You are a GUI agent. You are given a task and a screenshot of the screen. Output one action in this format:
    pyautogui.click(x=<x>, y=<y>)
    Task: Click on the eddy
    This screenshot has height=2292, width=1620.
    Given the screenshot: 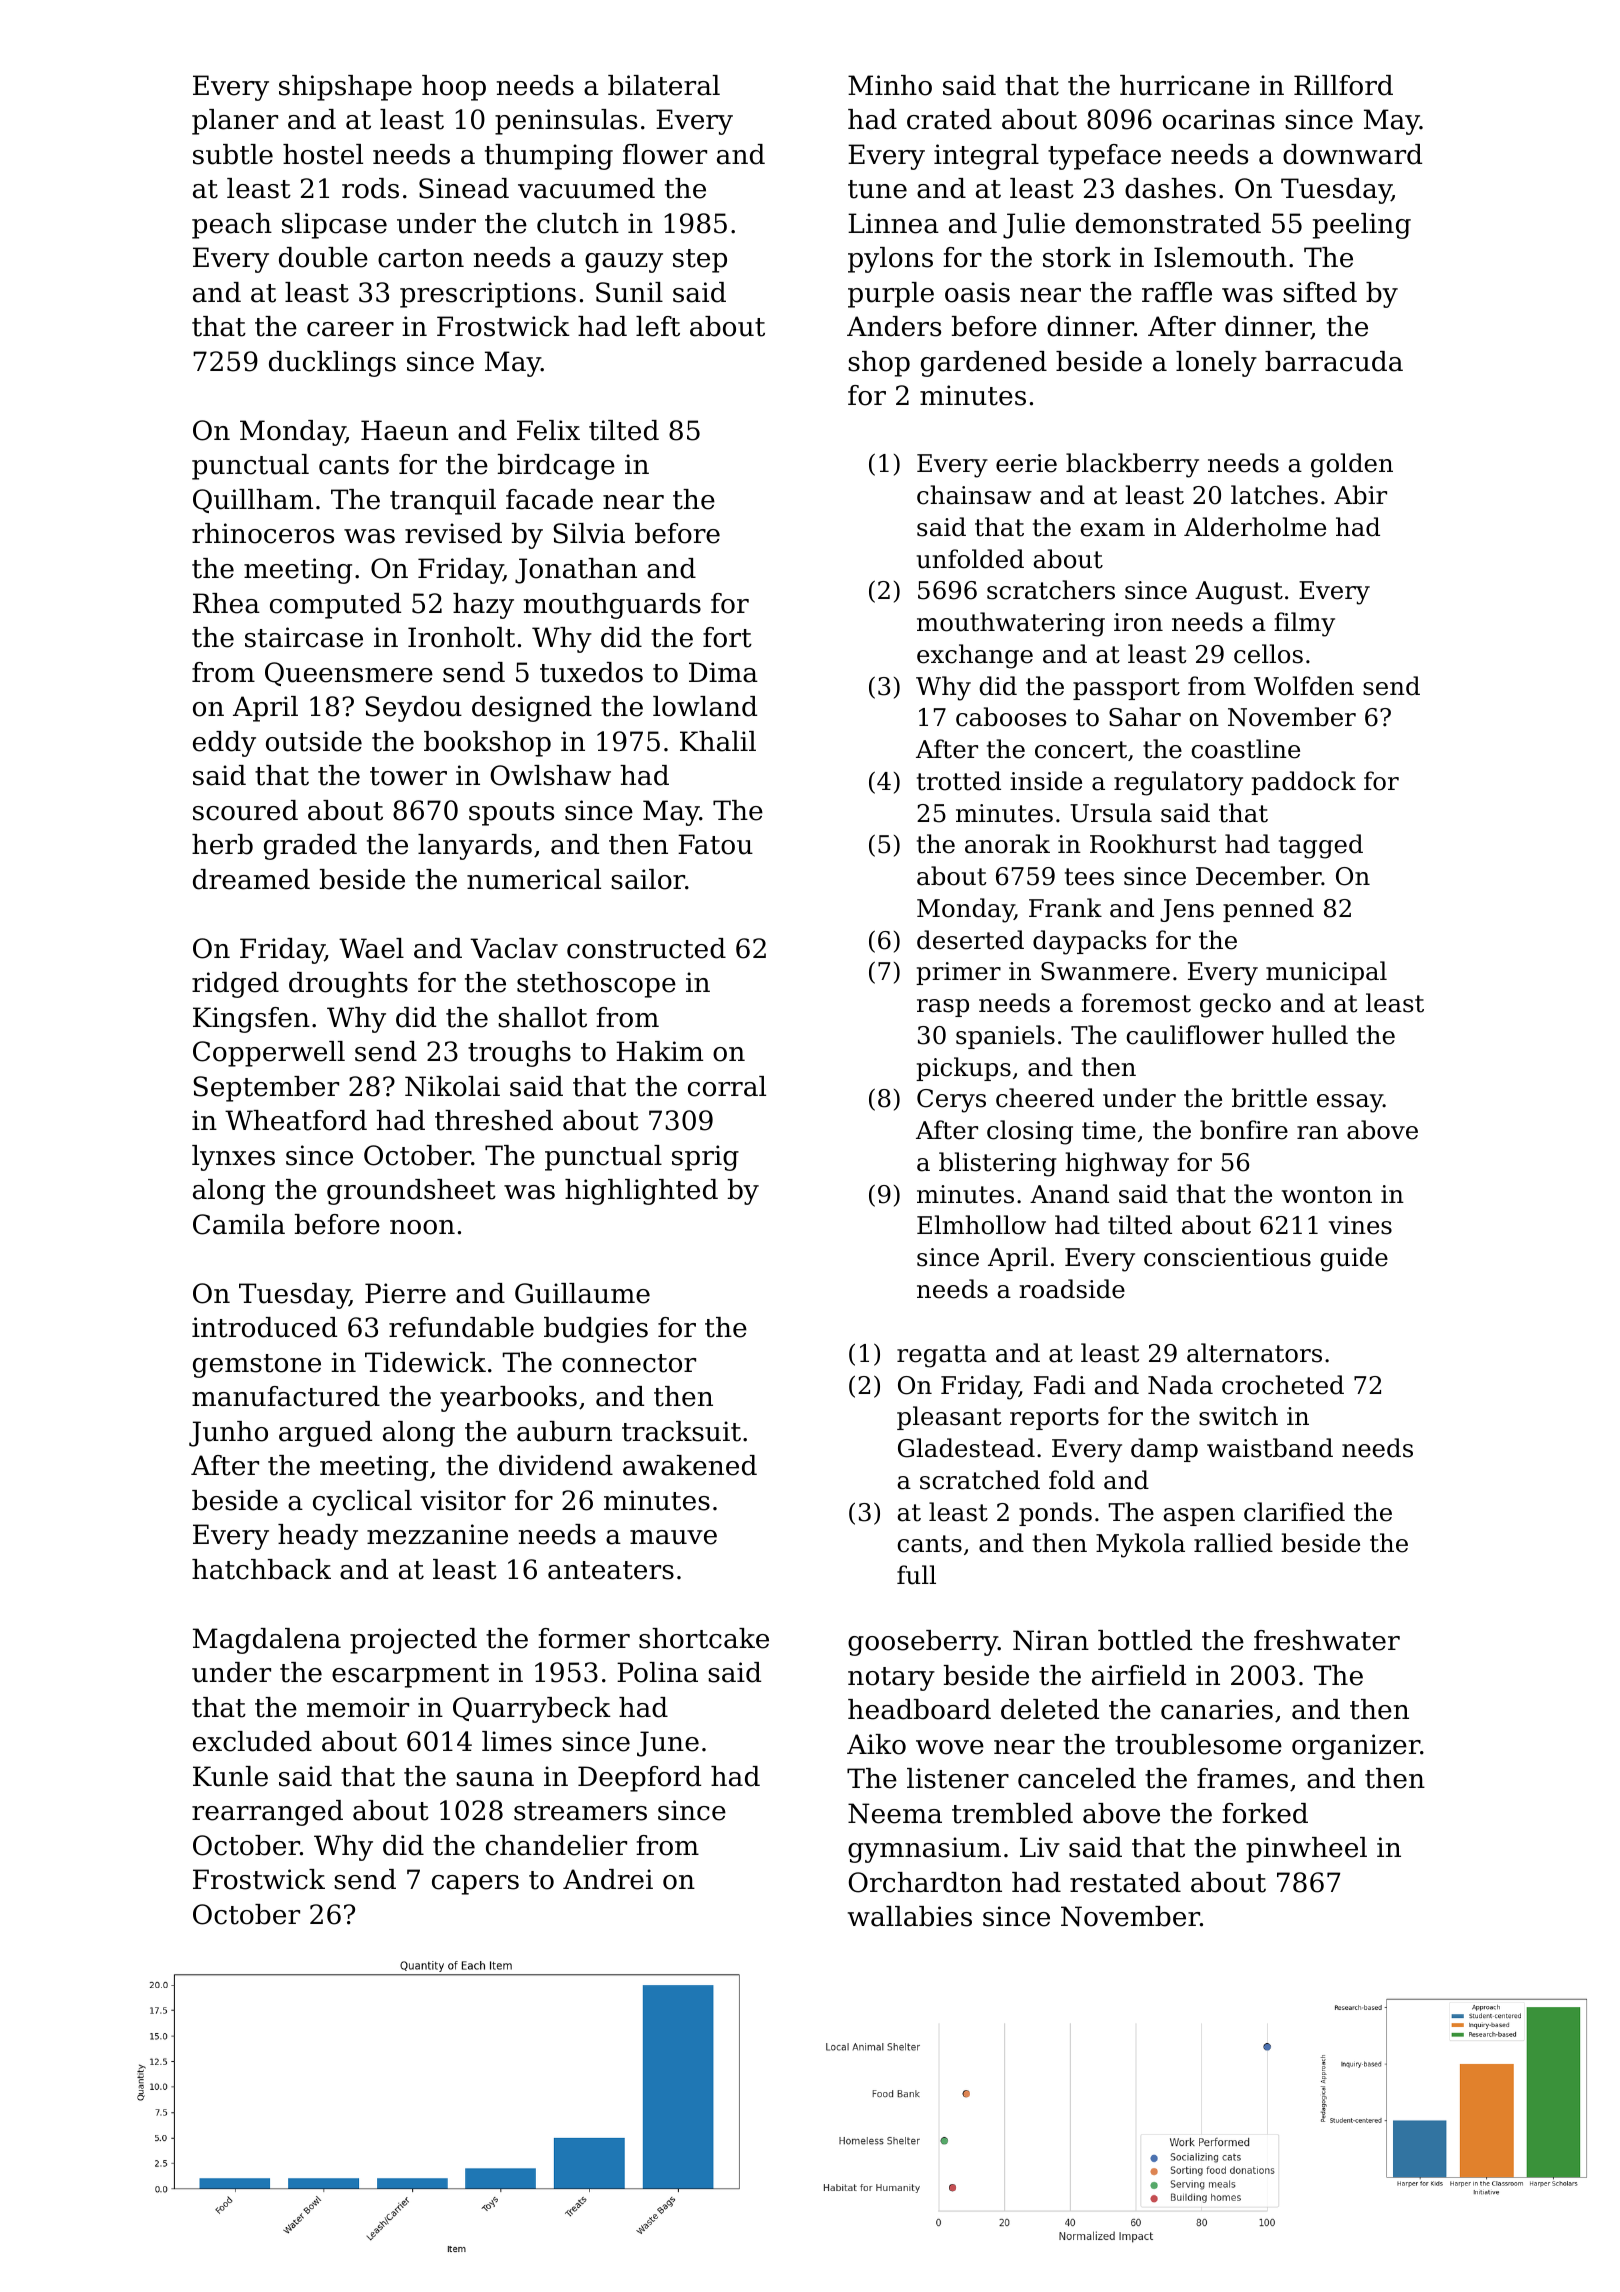 What is the action you would take?
    pyautogui.click(x=224, y=744)
